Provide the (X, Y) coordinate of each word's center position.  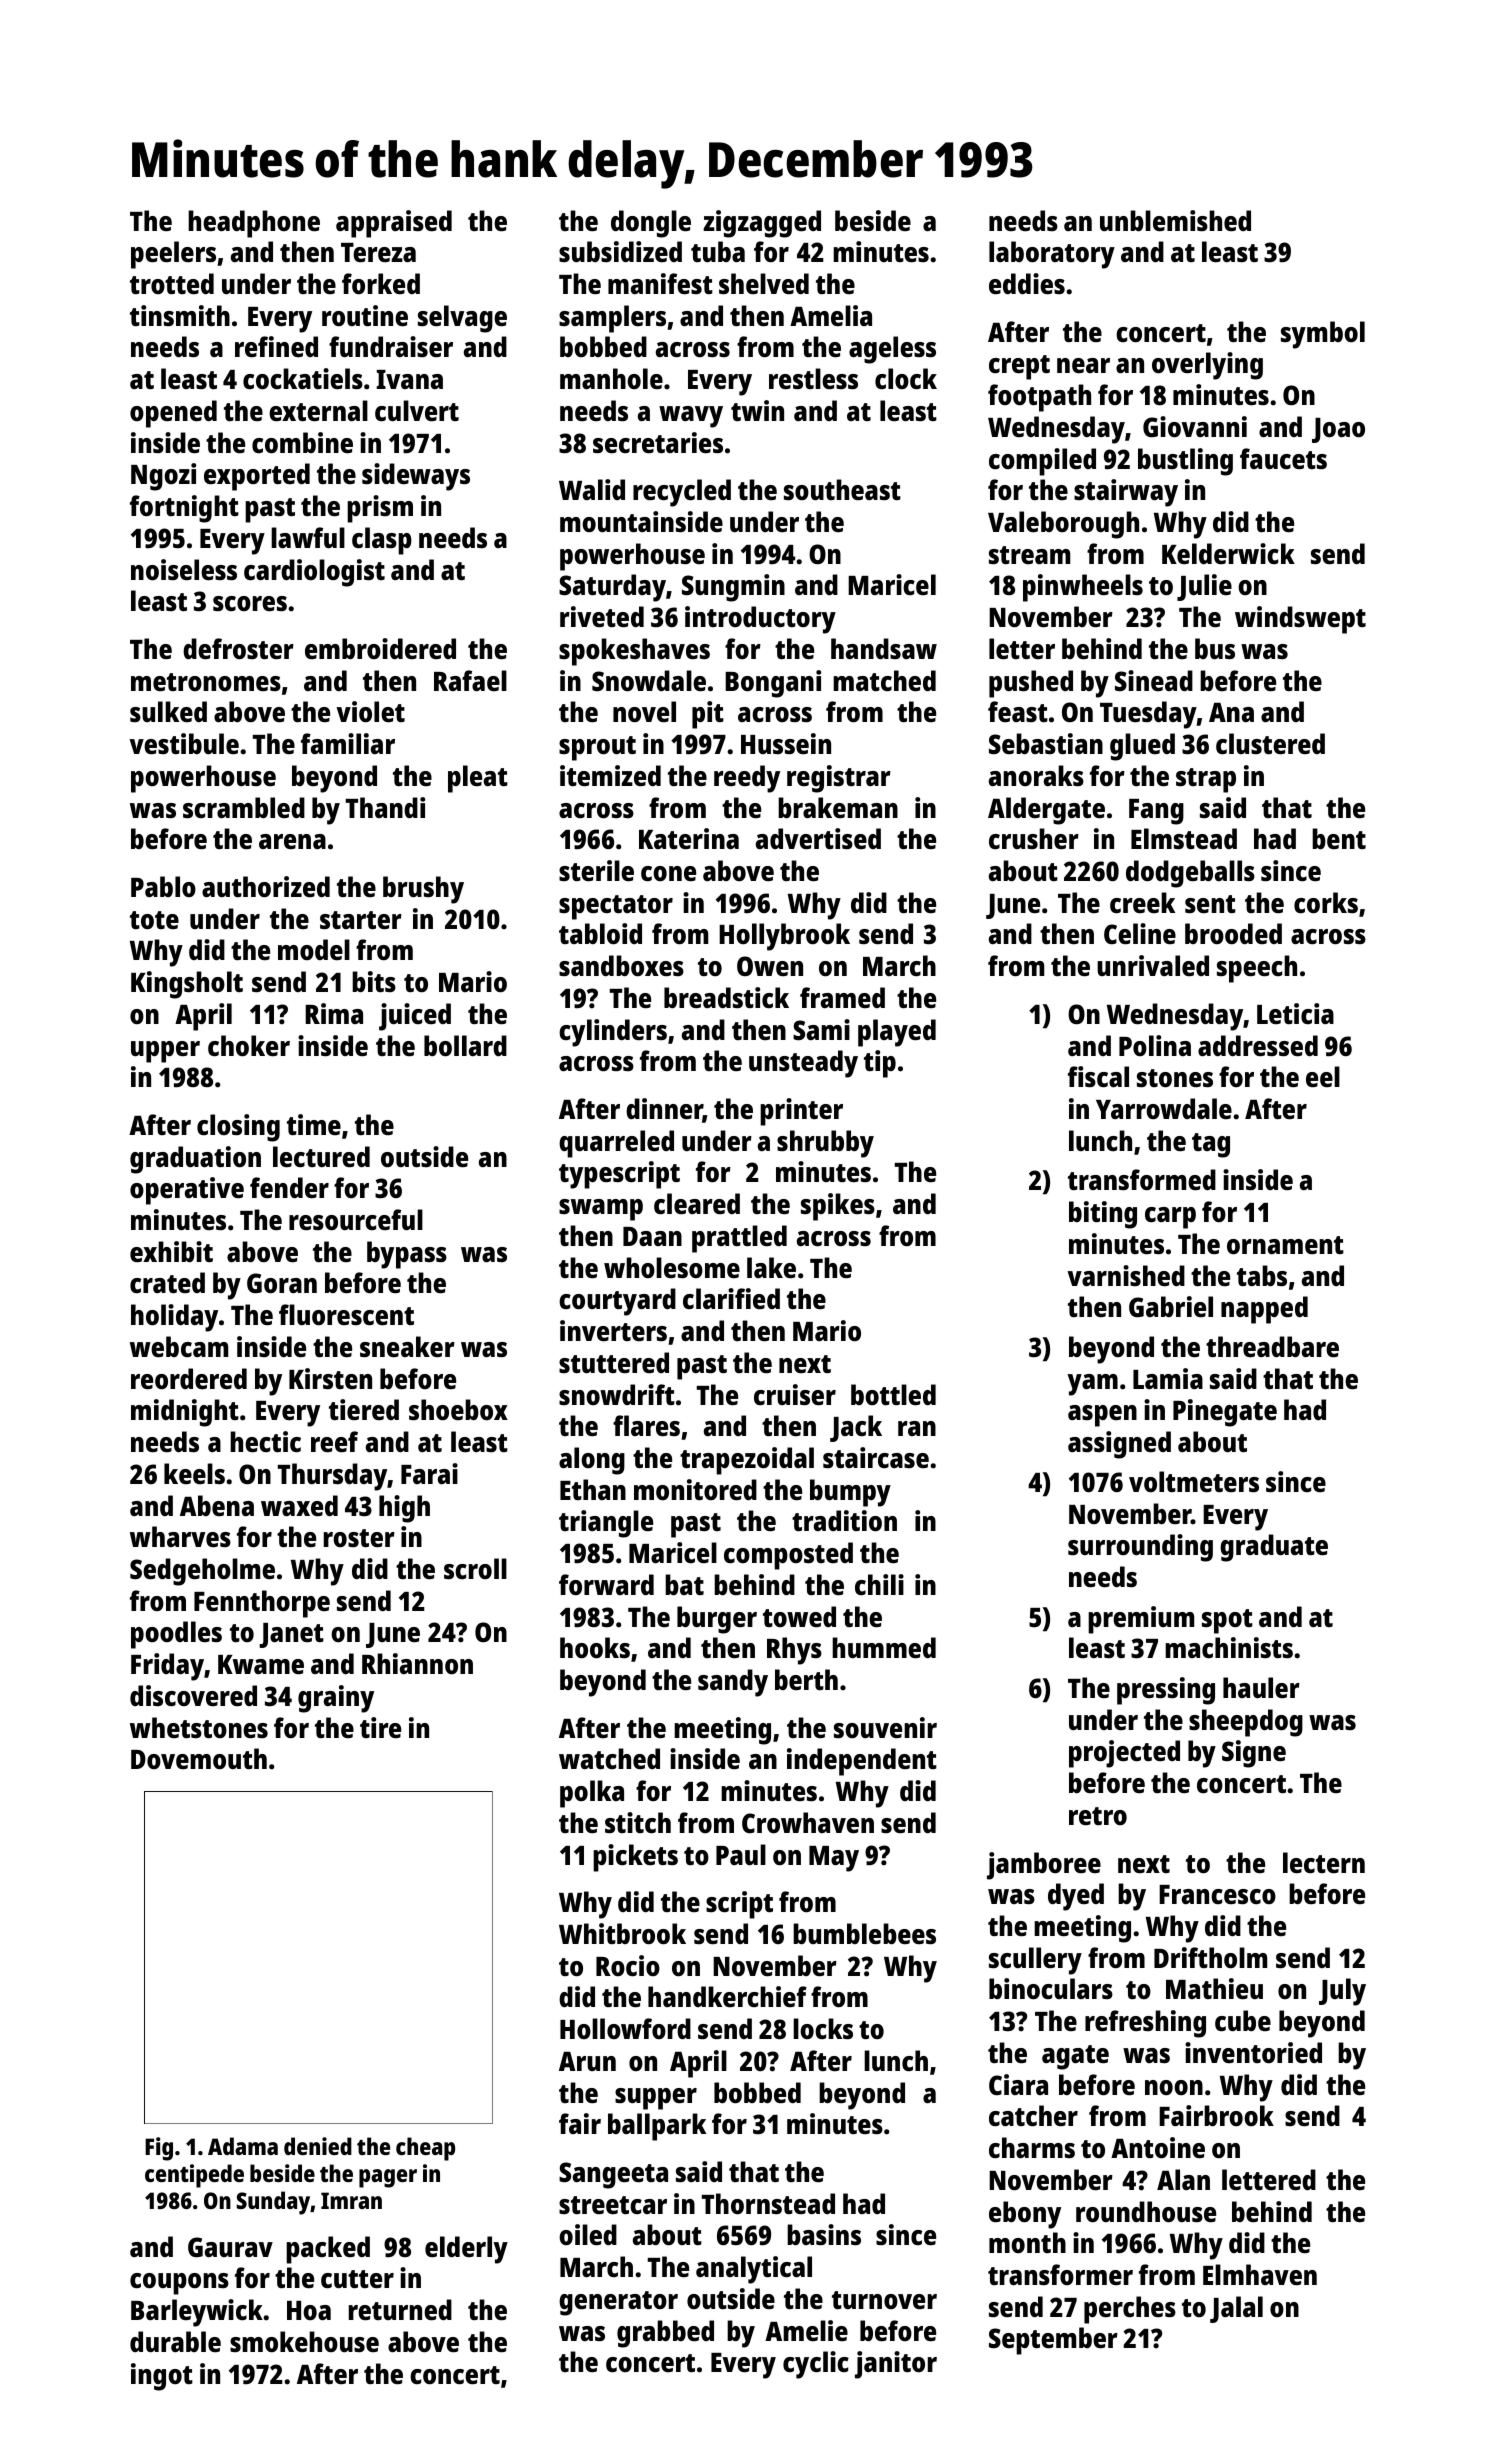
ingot (162, 2377)
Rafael (470, 680)
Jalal (1236, 2309)
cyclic (816, 2365)
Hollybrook (784, 937)
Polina (1155, 1045)
